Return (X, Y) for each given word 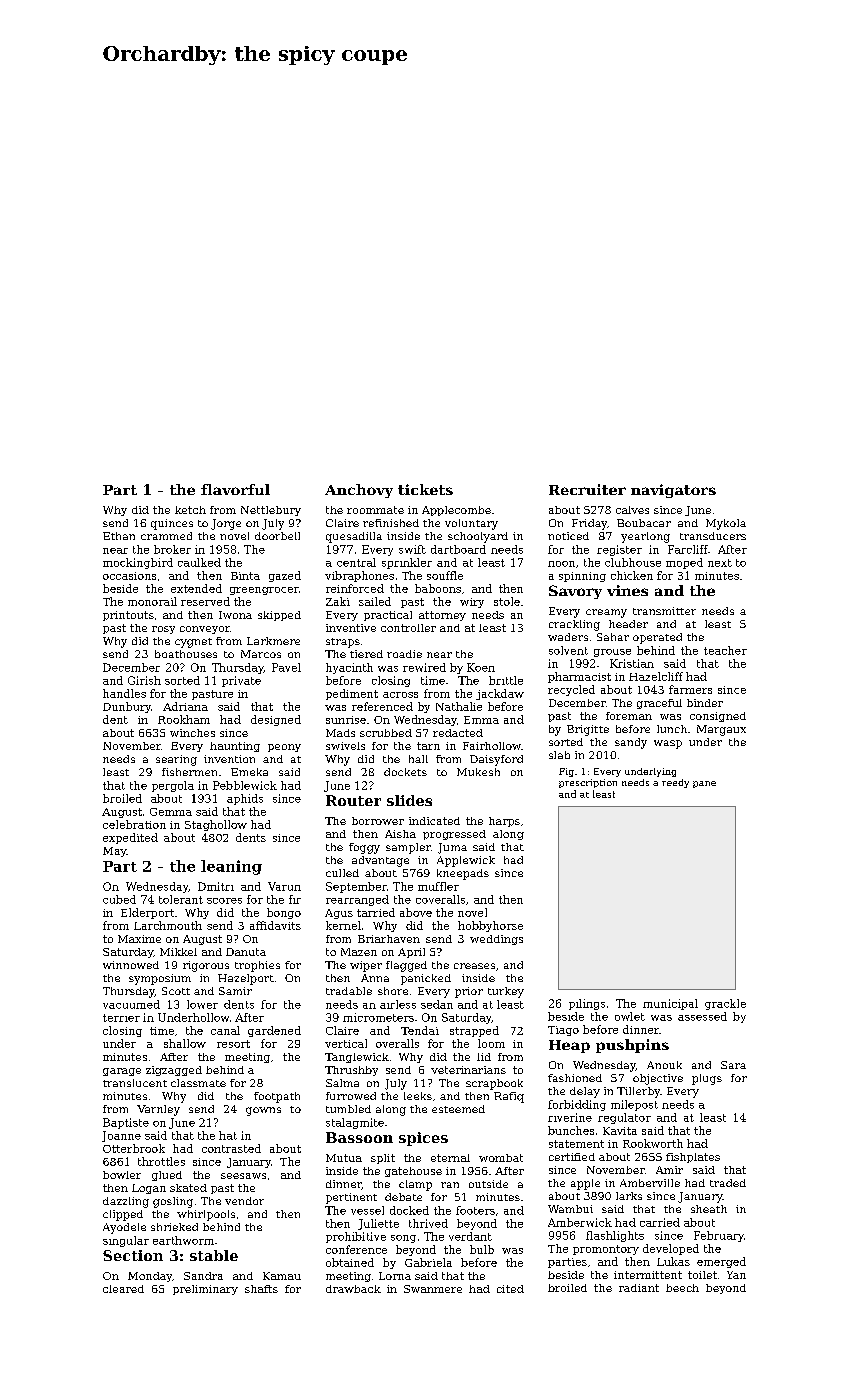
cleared (123, 1289)
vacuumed (131, 1004)
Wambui (570, 1209)
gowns (263, 1111)
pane (704, 784)
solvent (568, 650)
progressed (454, 835)
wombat (501, 1158)
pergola (173, 786)
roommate (375, 510)
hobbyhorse (490, 926)
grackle (725, 1004)
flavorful (235, 489)
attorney (442, 616)
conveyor (205, 630)
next (720, 563)
